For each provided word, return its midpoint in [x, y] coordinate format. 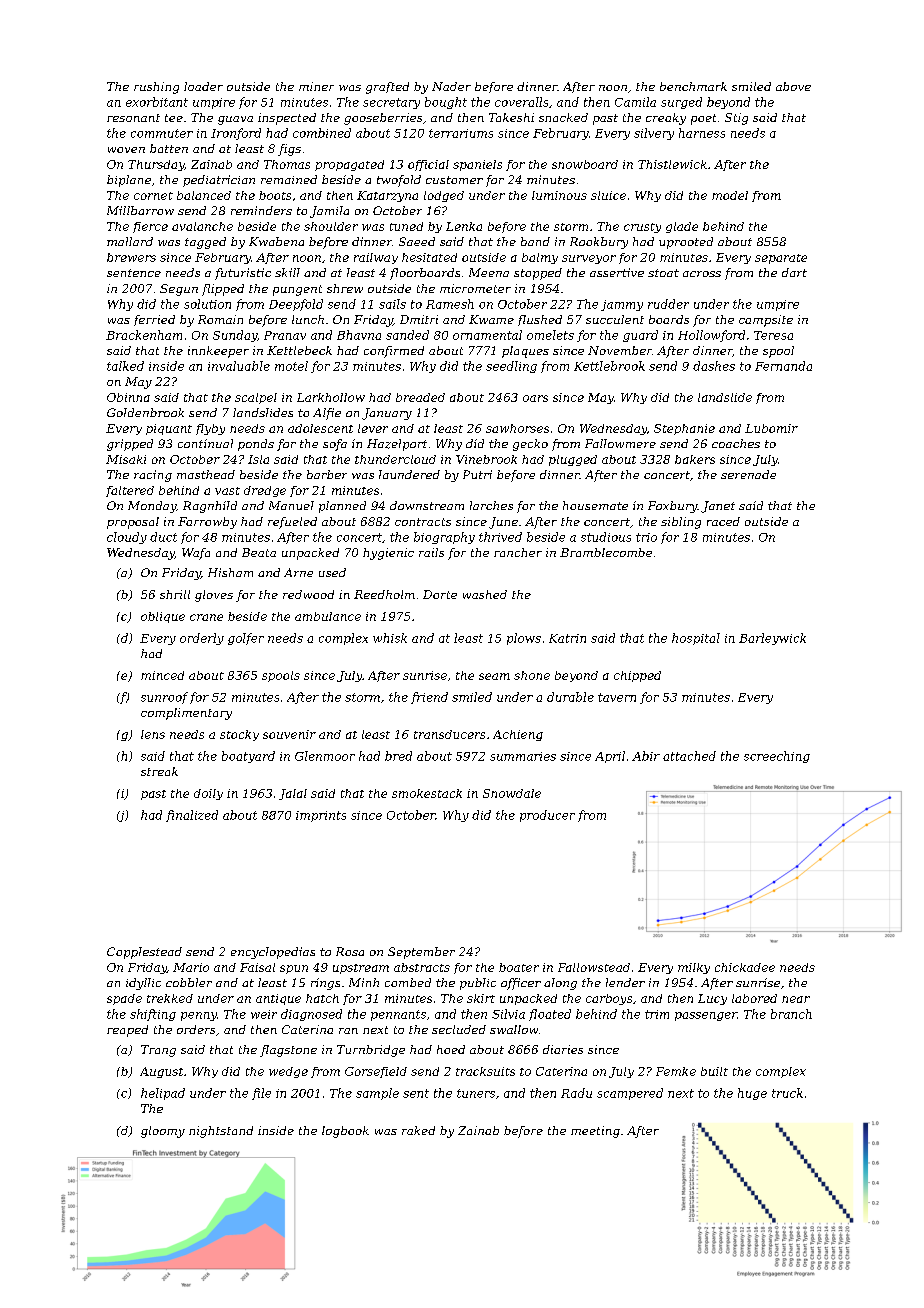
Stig [736, 119]
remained [289, 179]
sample [377, 1094]
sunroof [164, 698]
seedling [511, 367]
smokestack [427, 793]
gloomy [163, 1132]
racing [153, 476]
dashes [714, 366]
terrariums [461, 133]
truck [787, 1093]
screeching [777, 757]
